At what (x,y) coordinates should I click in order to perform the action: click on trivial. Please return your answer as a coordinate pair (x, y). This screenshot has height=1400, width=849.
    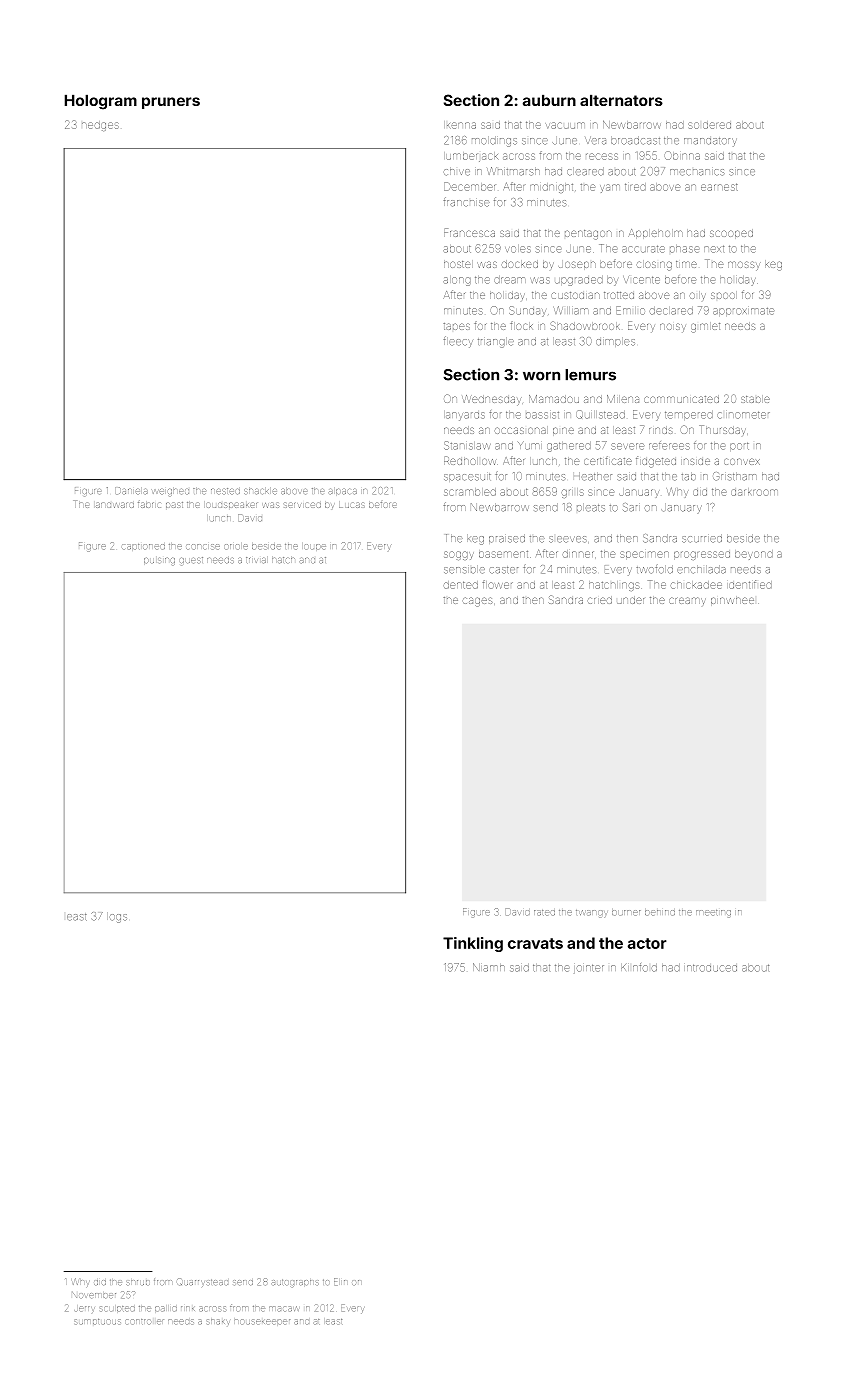
    Looking at the image, I should click on (256, 560).
